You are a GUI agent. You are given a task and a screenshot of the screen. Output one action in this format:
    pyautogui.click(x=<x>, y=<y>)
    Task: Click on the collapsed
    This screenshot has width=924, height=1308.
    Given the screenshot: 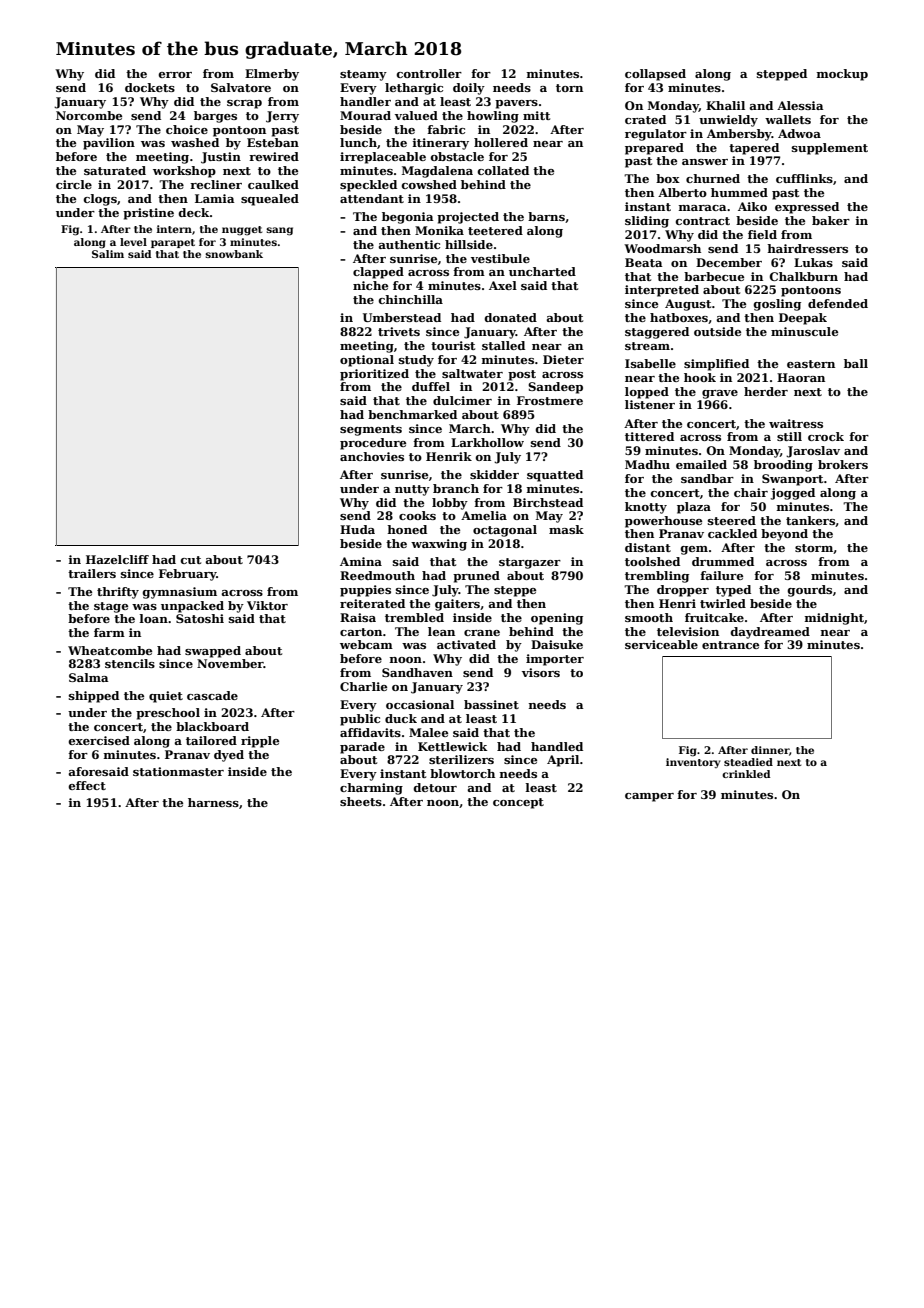 What is the action you would take?
    pyautogui.click(x=655, y=75)
